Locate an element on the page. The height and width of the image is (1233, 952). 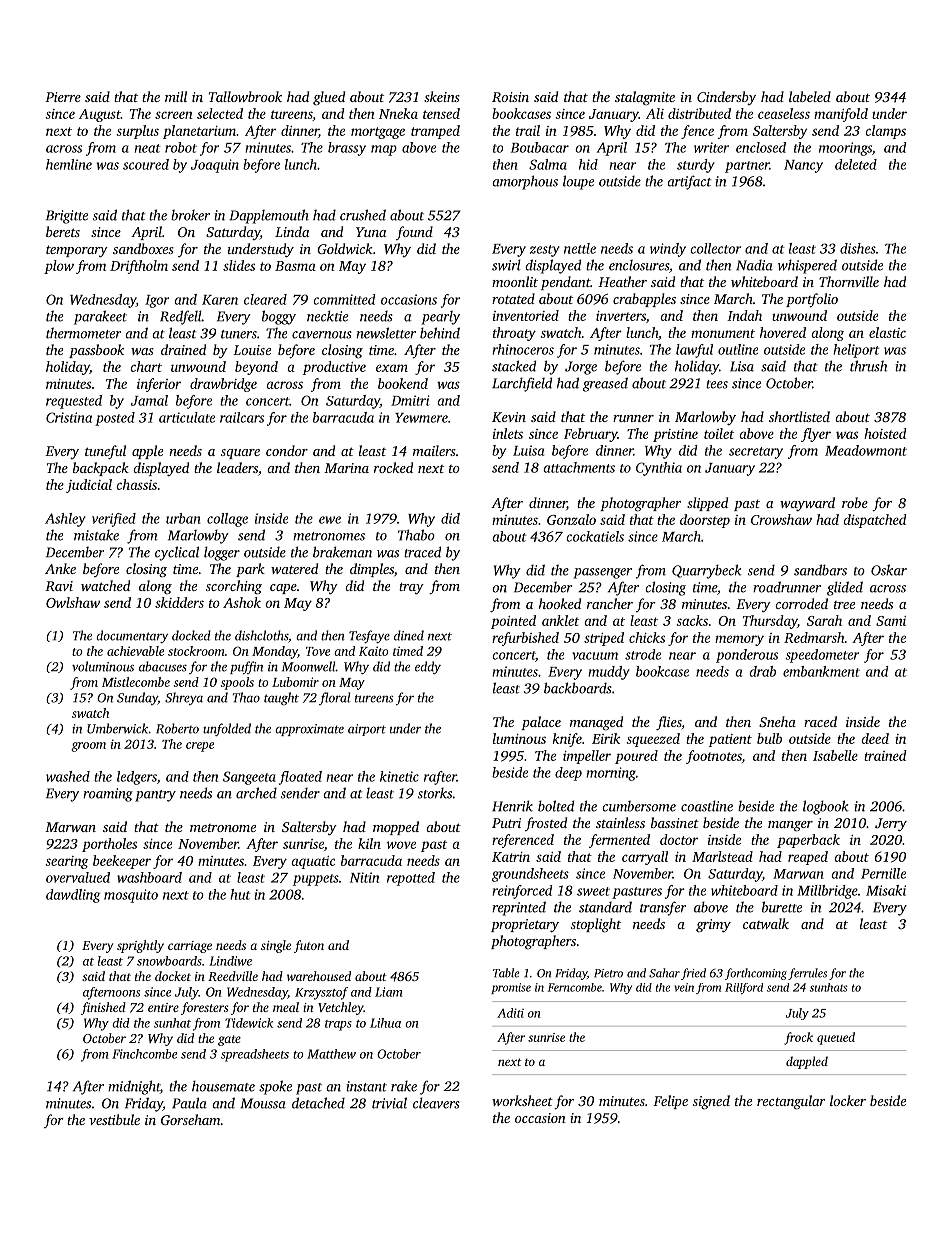
Finchcombe is located at coordinates (144, 1054).
